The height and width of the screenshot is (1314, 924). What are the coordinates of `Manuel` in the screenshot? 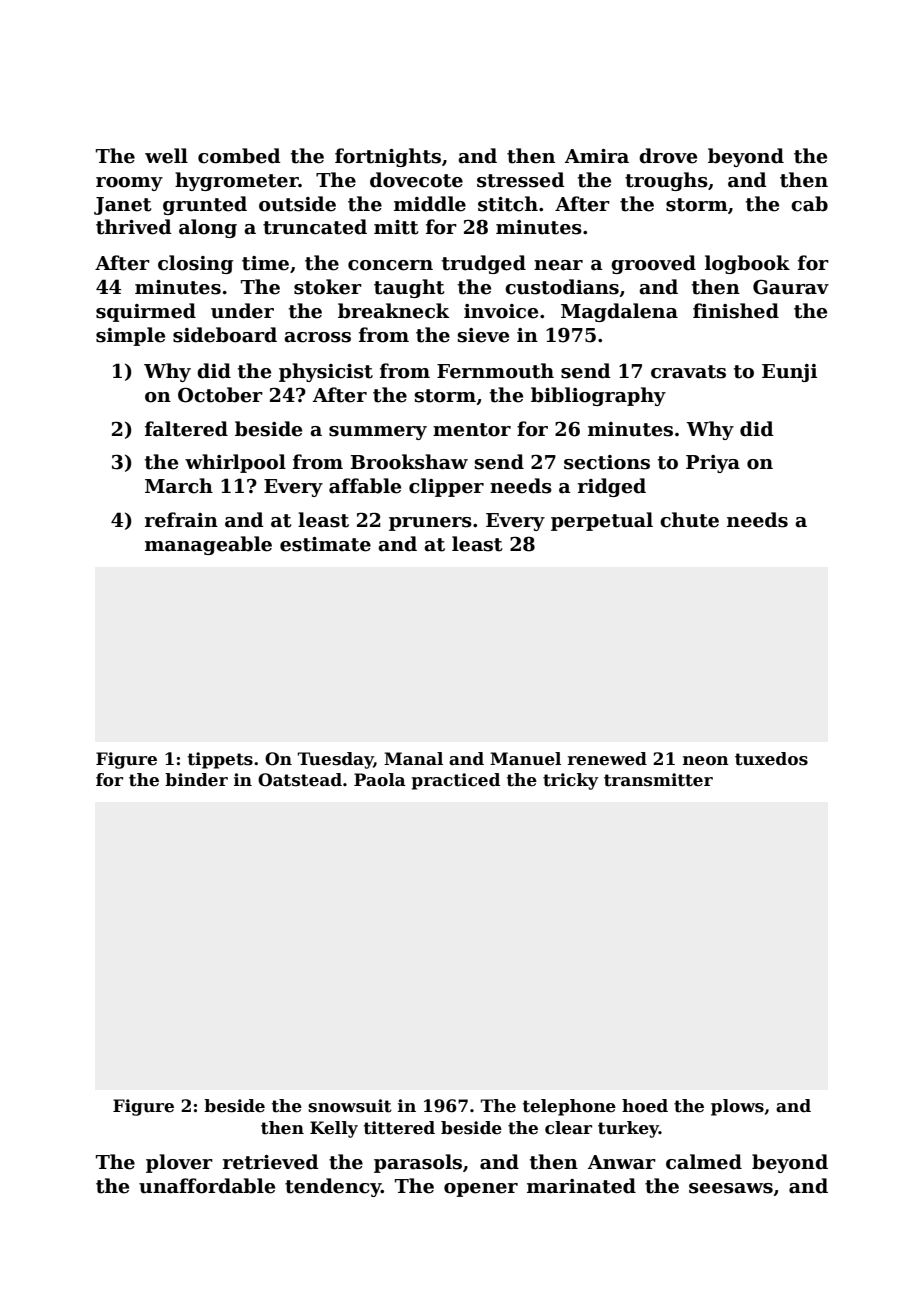 It's located at (525, 759).
